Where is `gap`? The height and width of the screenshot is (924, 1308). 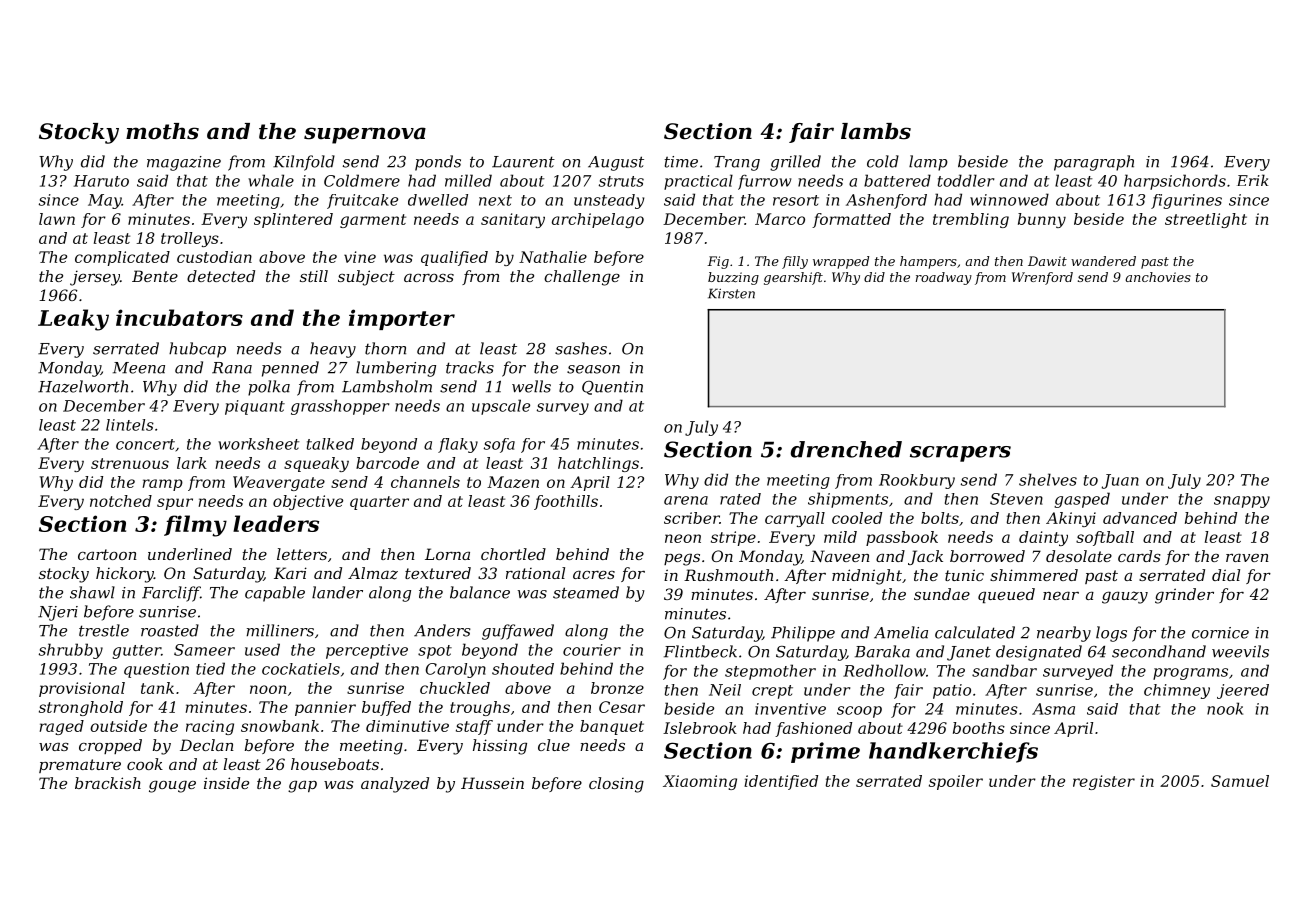 gap is located at coordinates (302, 786).
